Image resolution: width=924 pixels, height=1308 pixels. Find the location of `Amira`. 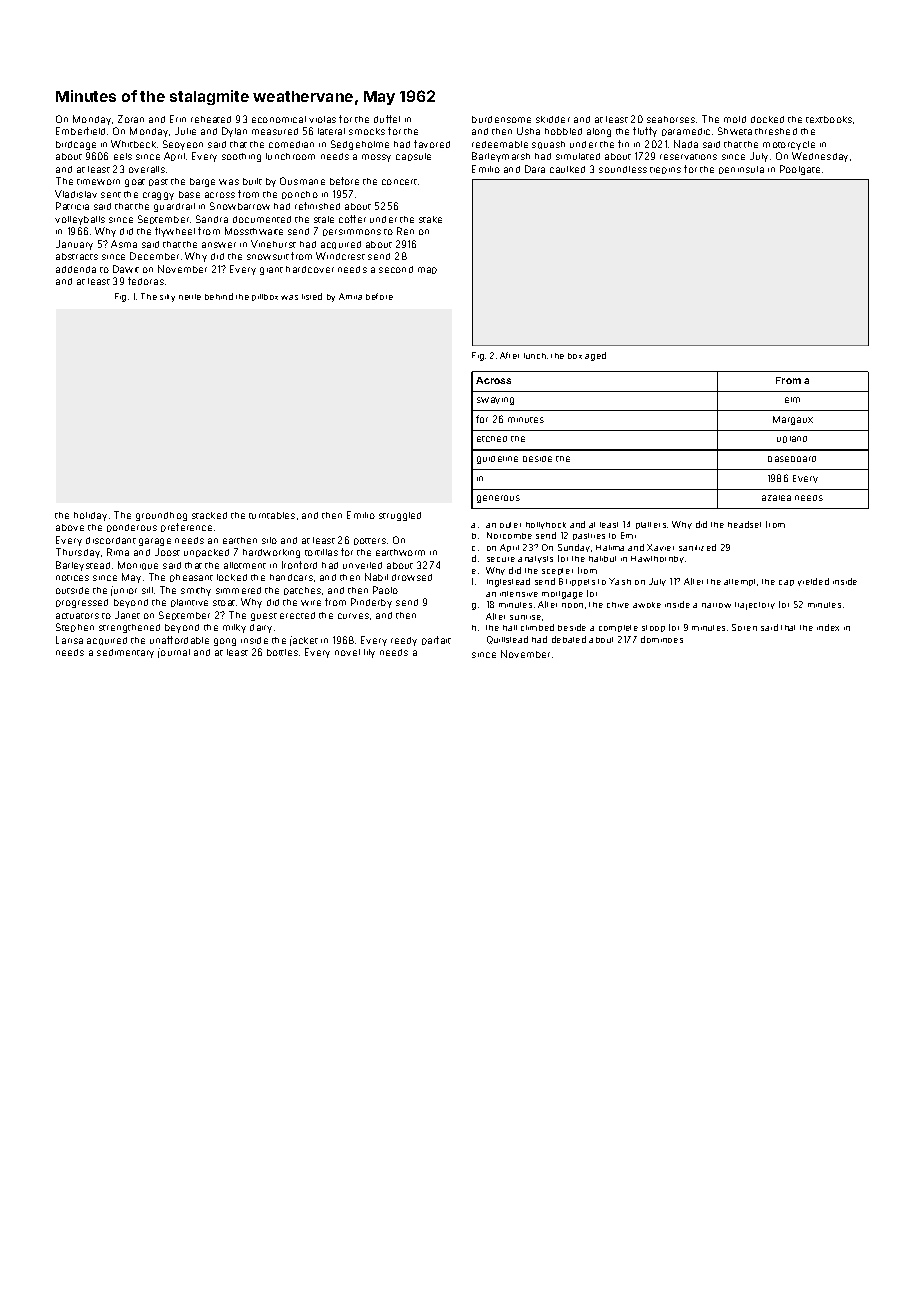

Amira is located at coordinates (350, 296).
